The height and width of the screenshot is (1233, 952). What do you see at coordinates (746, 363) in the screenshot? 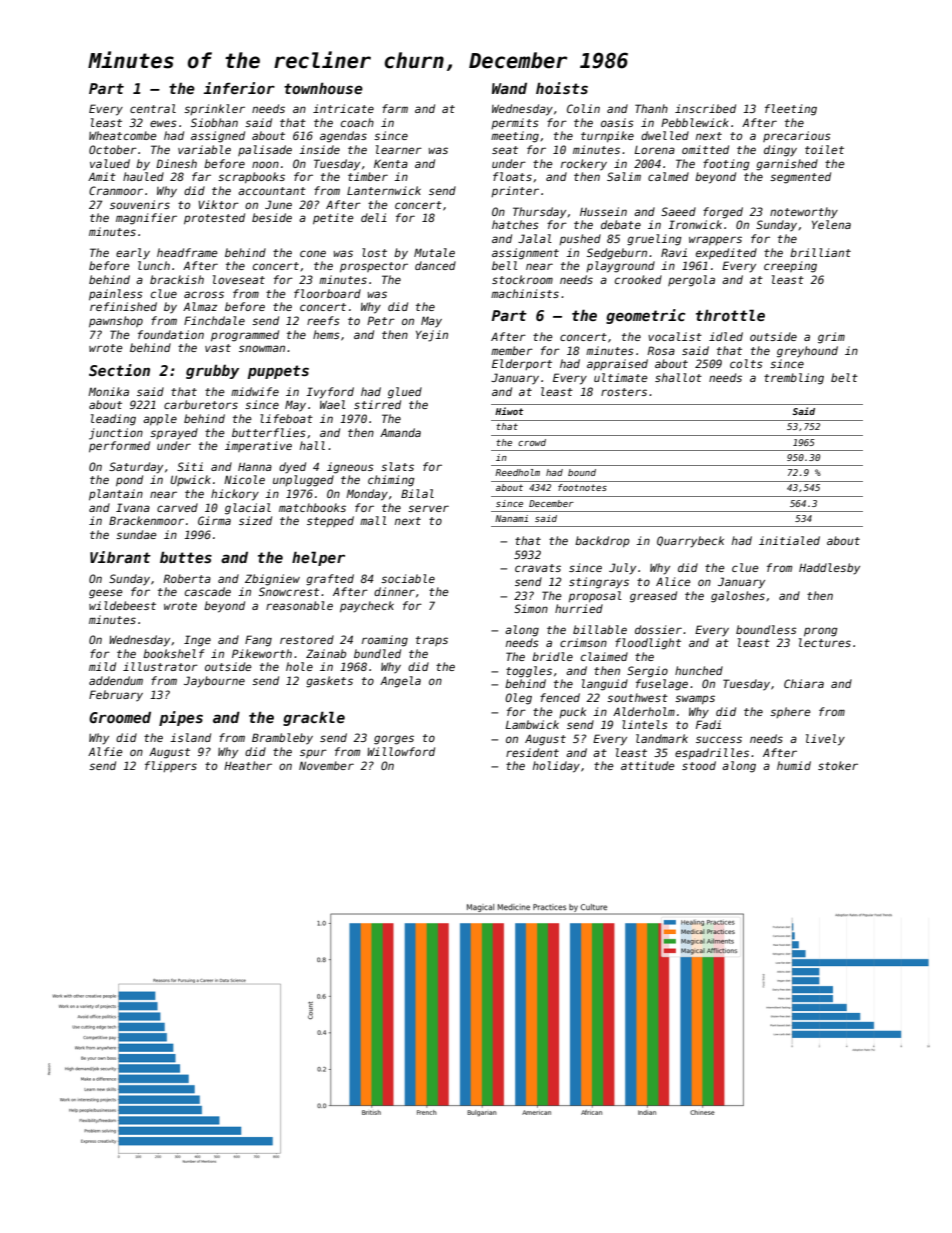
I see `colts` at bounding box center [746, 363].
